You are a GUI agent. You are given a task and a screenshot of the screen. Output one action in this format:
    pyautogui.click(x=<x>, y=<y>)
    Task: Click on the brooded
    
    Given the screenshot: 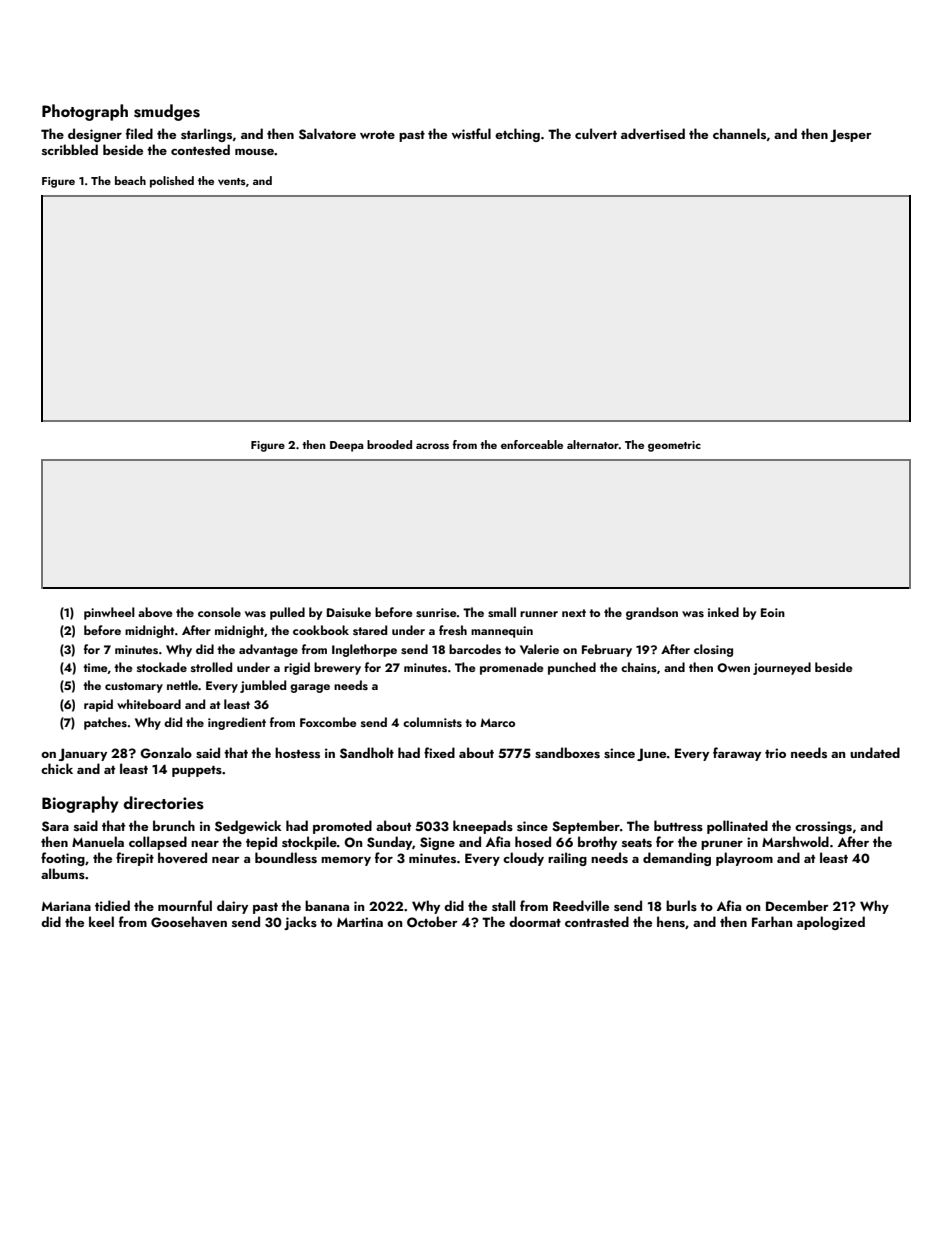 What is the action you would take?
    pyautogui.click(x=389, y=444)
